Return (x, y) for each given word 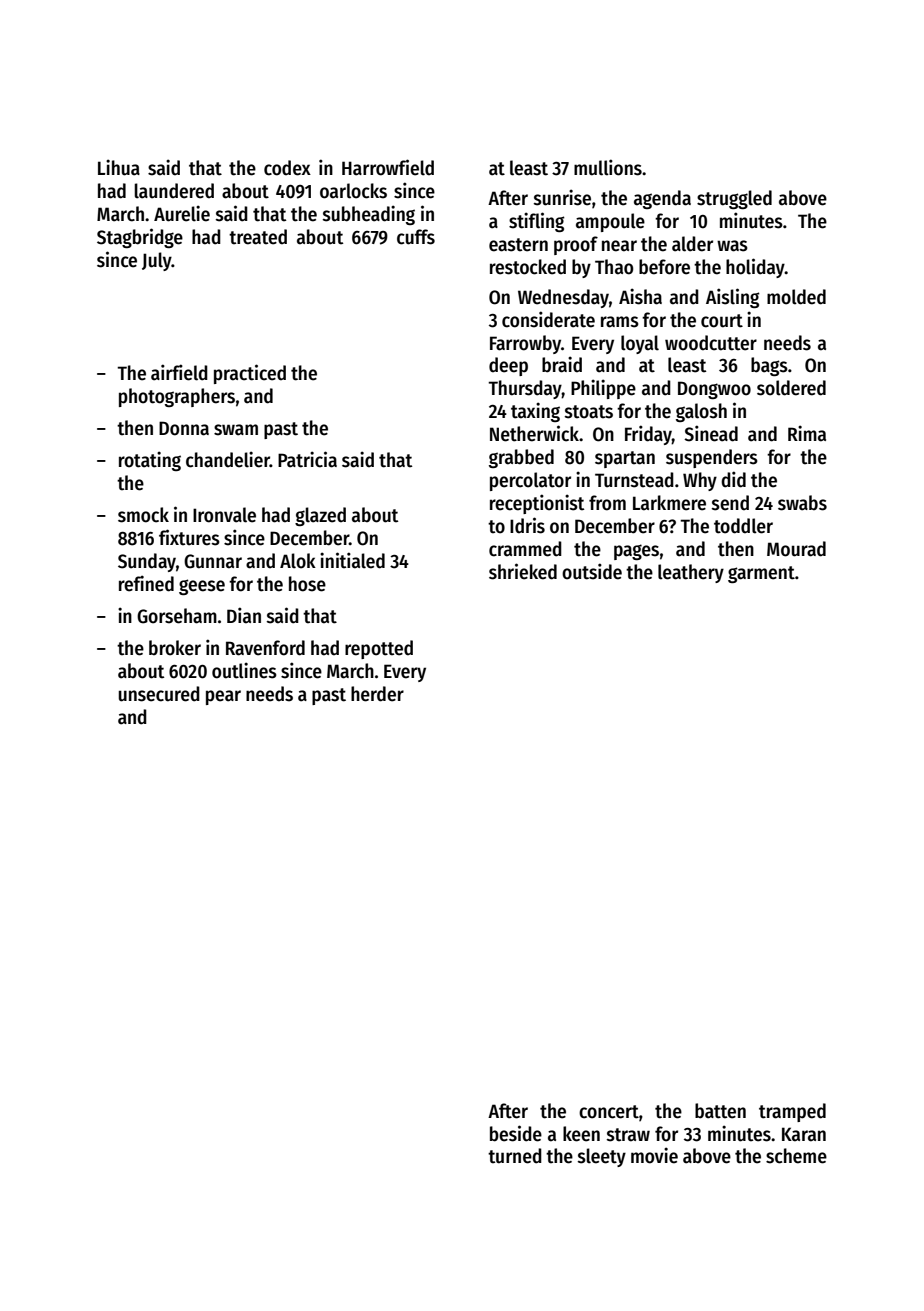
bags (769, 366)
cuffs (416, 237)
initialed (352, 560)
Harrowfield (388, 167)
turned (515, 1156)
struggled (734, 199)
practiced (250, 374)
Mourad (796, 549)
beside (516, 1133)
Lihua (119, 167)
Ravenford (265, 648)
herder (377, 694)
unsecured (159, 694)
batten (720, 1111)
